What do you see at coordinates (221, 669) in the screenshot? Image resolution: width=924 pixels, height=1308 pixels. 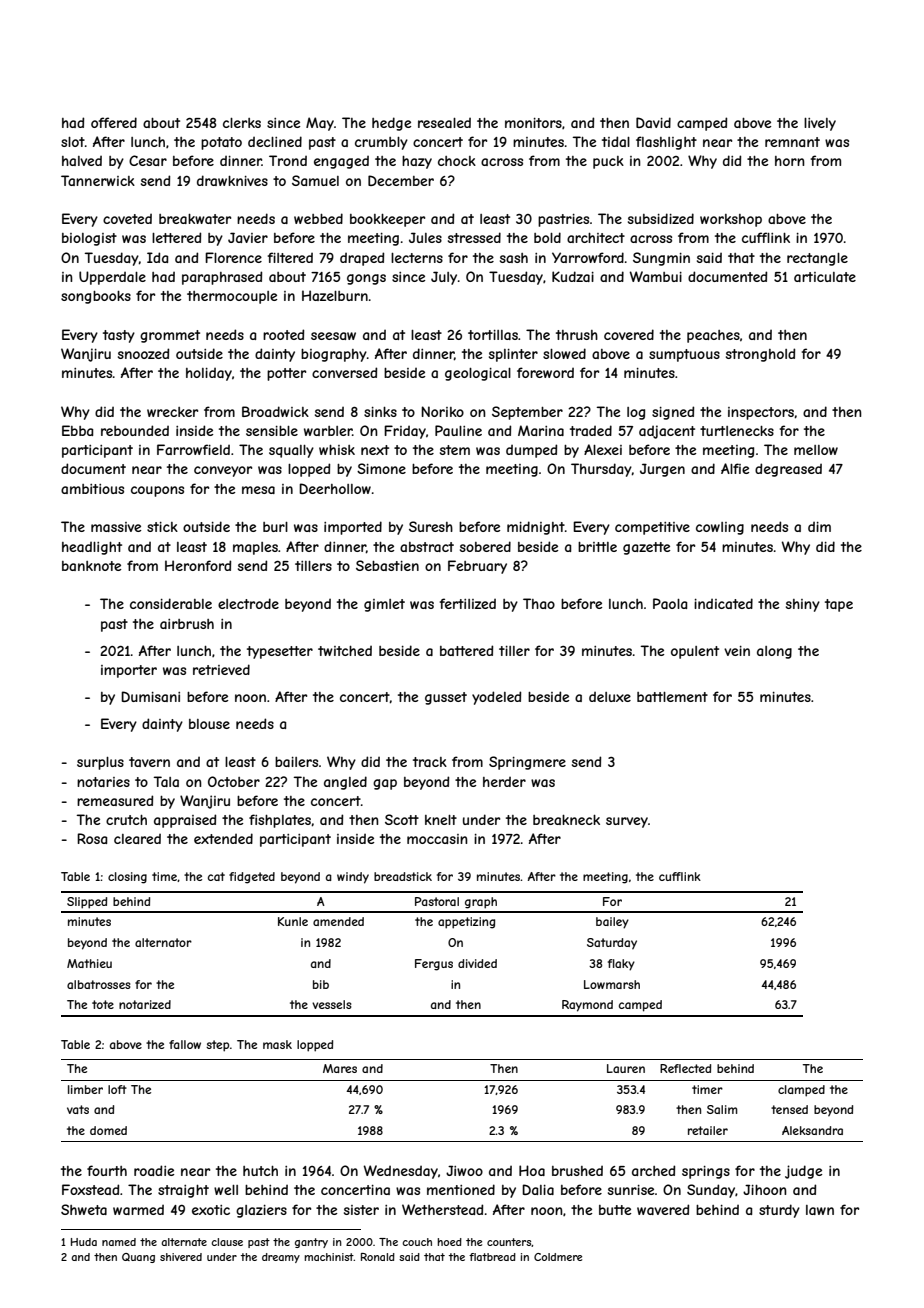 I see `retrieved` at bounding box center [221, 669].
